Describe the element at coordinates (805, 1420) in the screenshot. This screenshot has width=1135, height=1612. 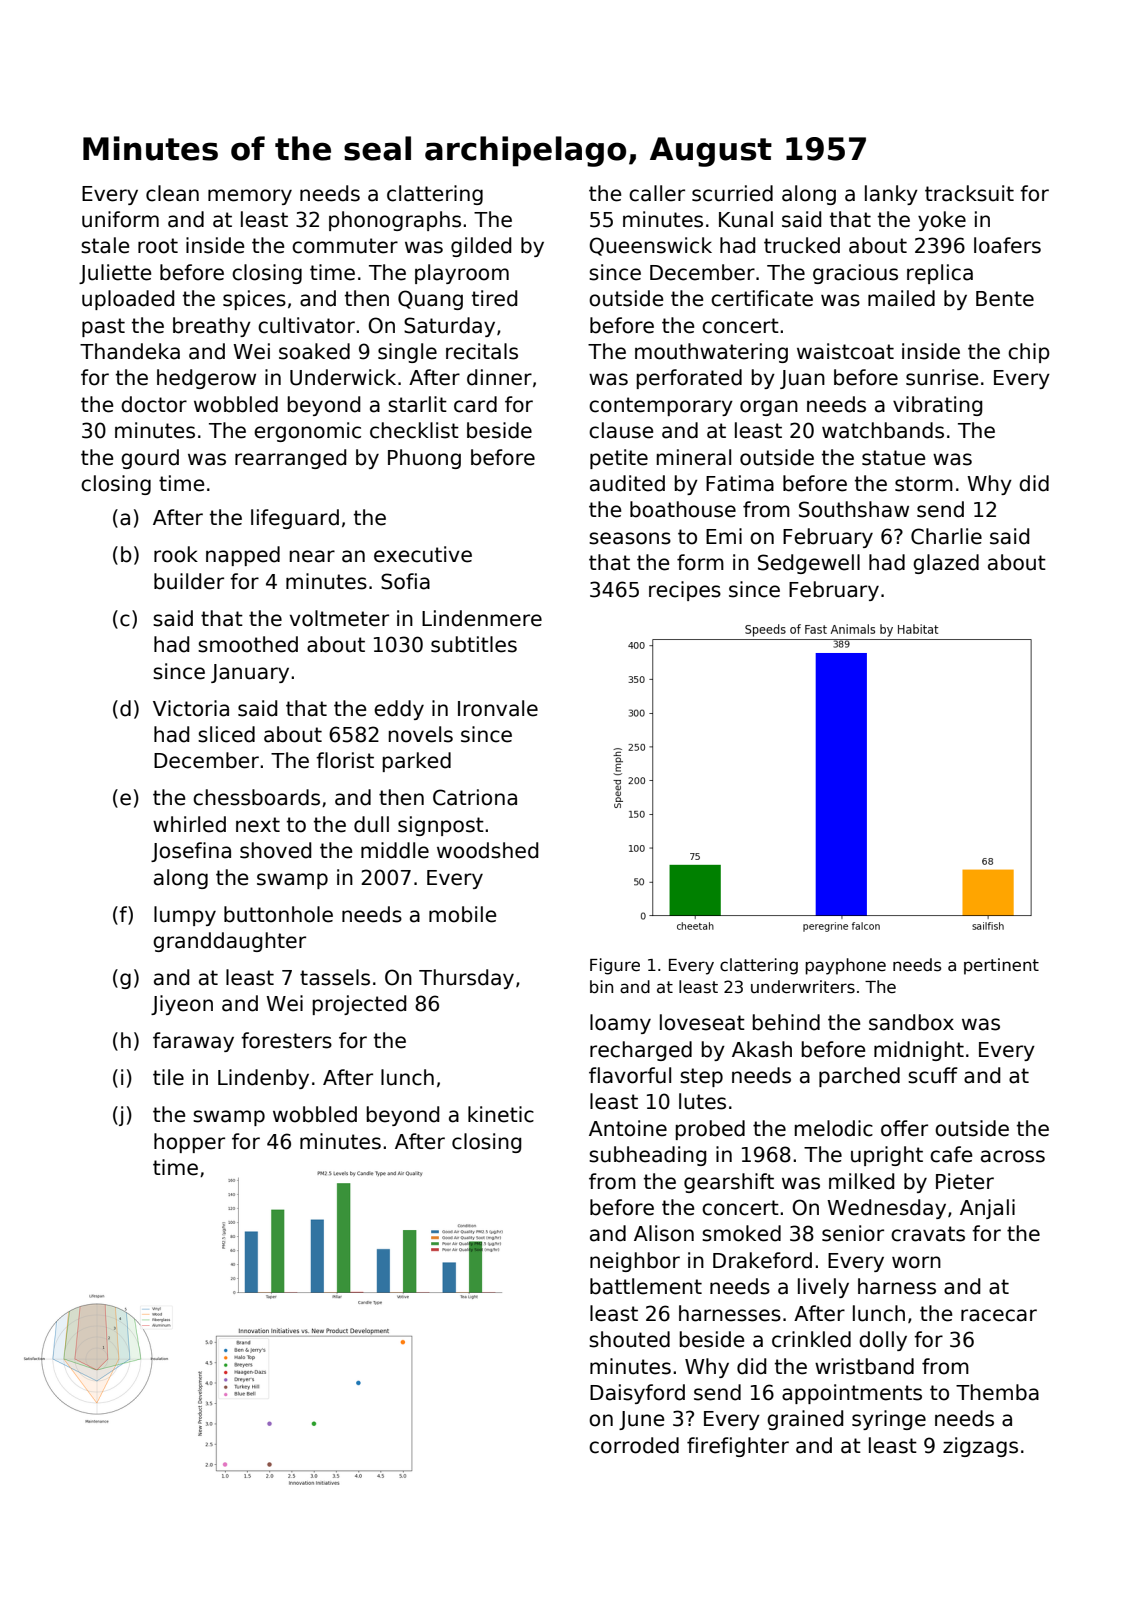
I see `grained` at that location.
